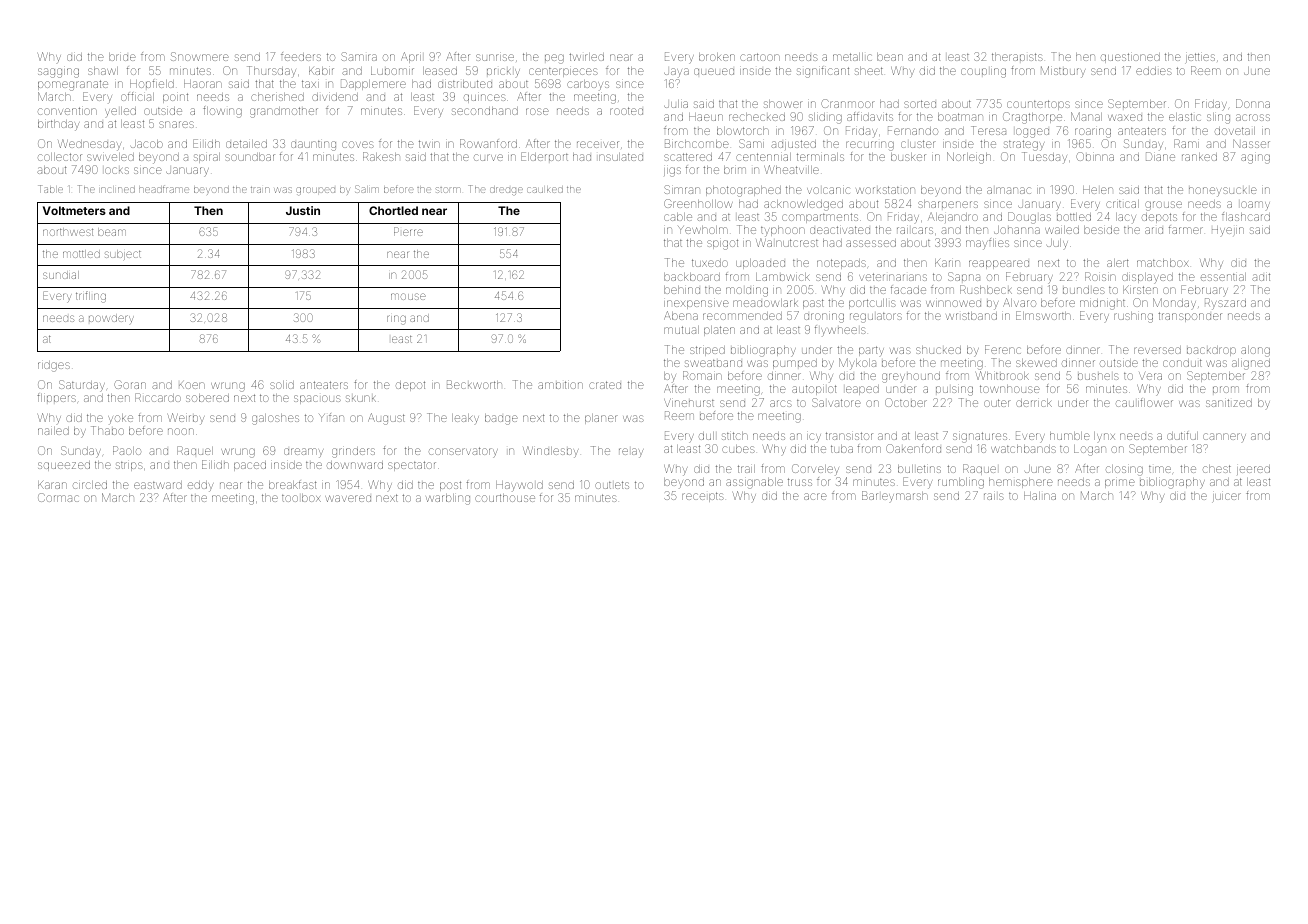 The image size is (1308, 924). What do you see at coordinates (122, 57) in the page?
I see `bride` at bounding box center [122, 57].
